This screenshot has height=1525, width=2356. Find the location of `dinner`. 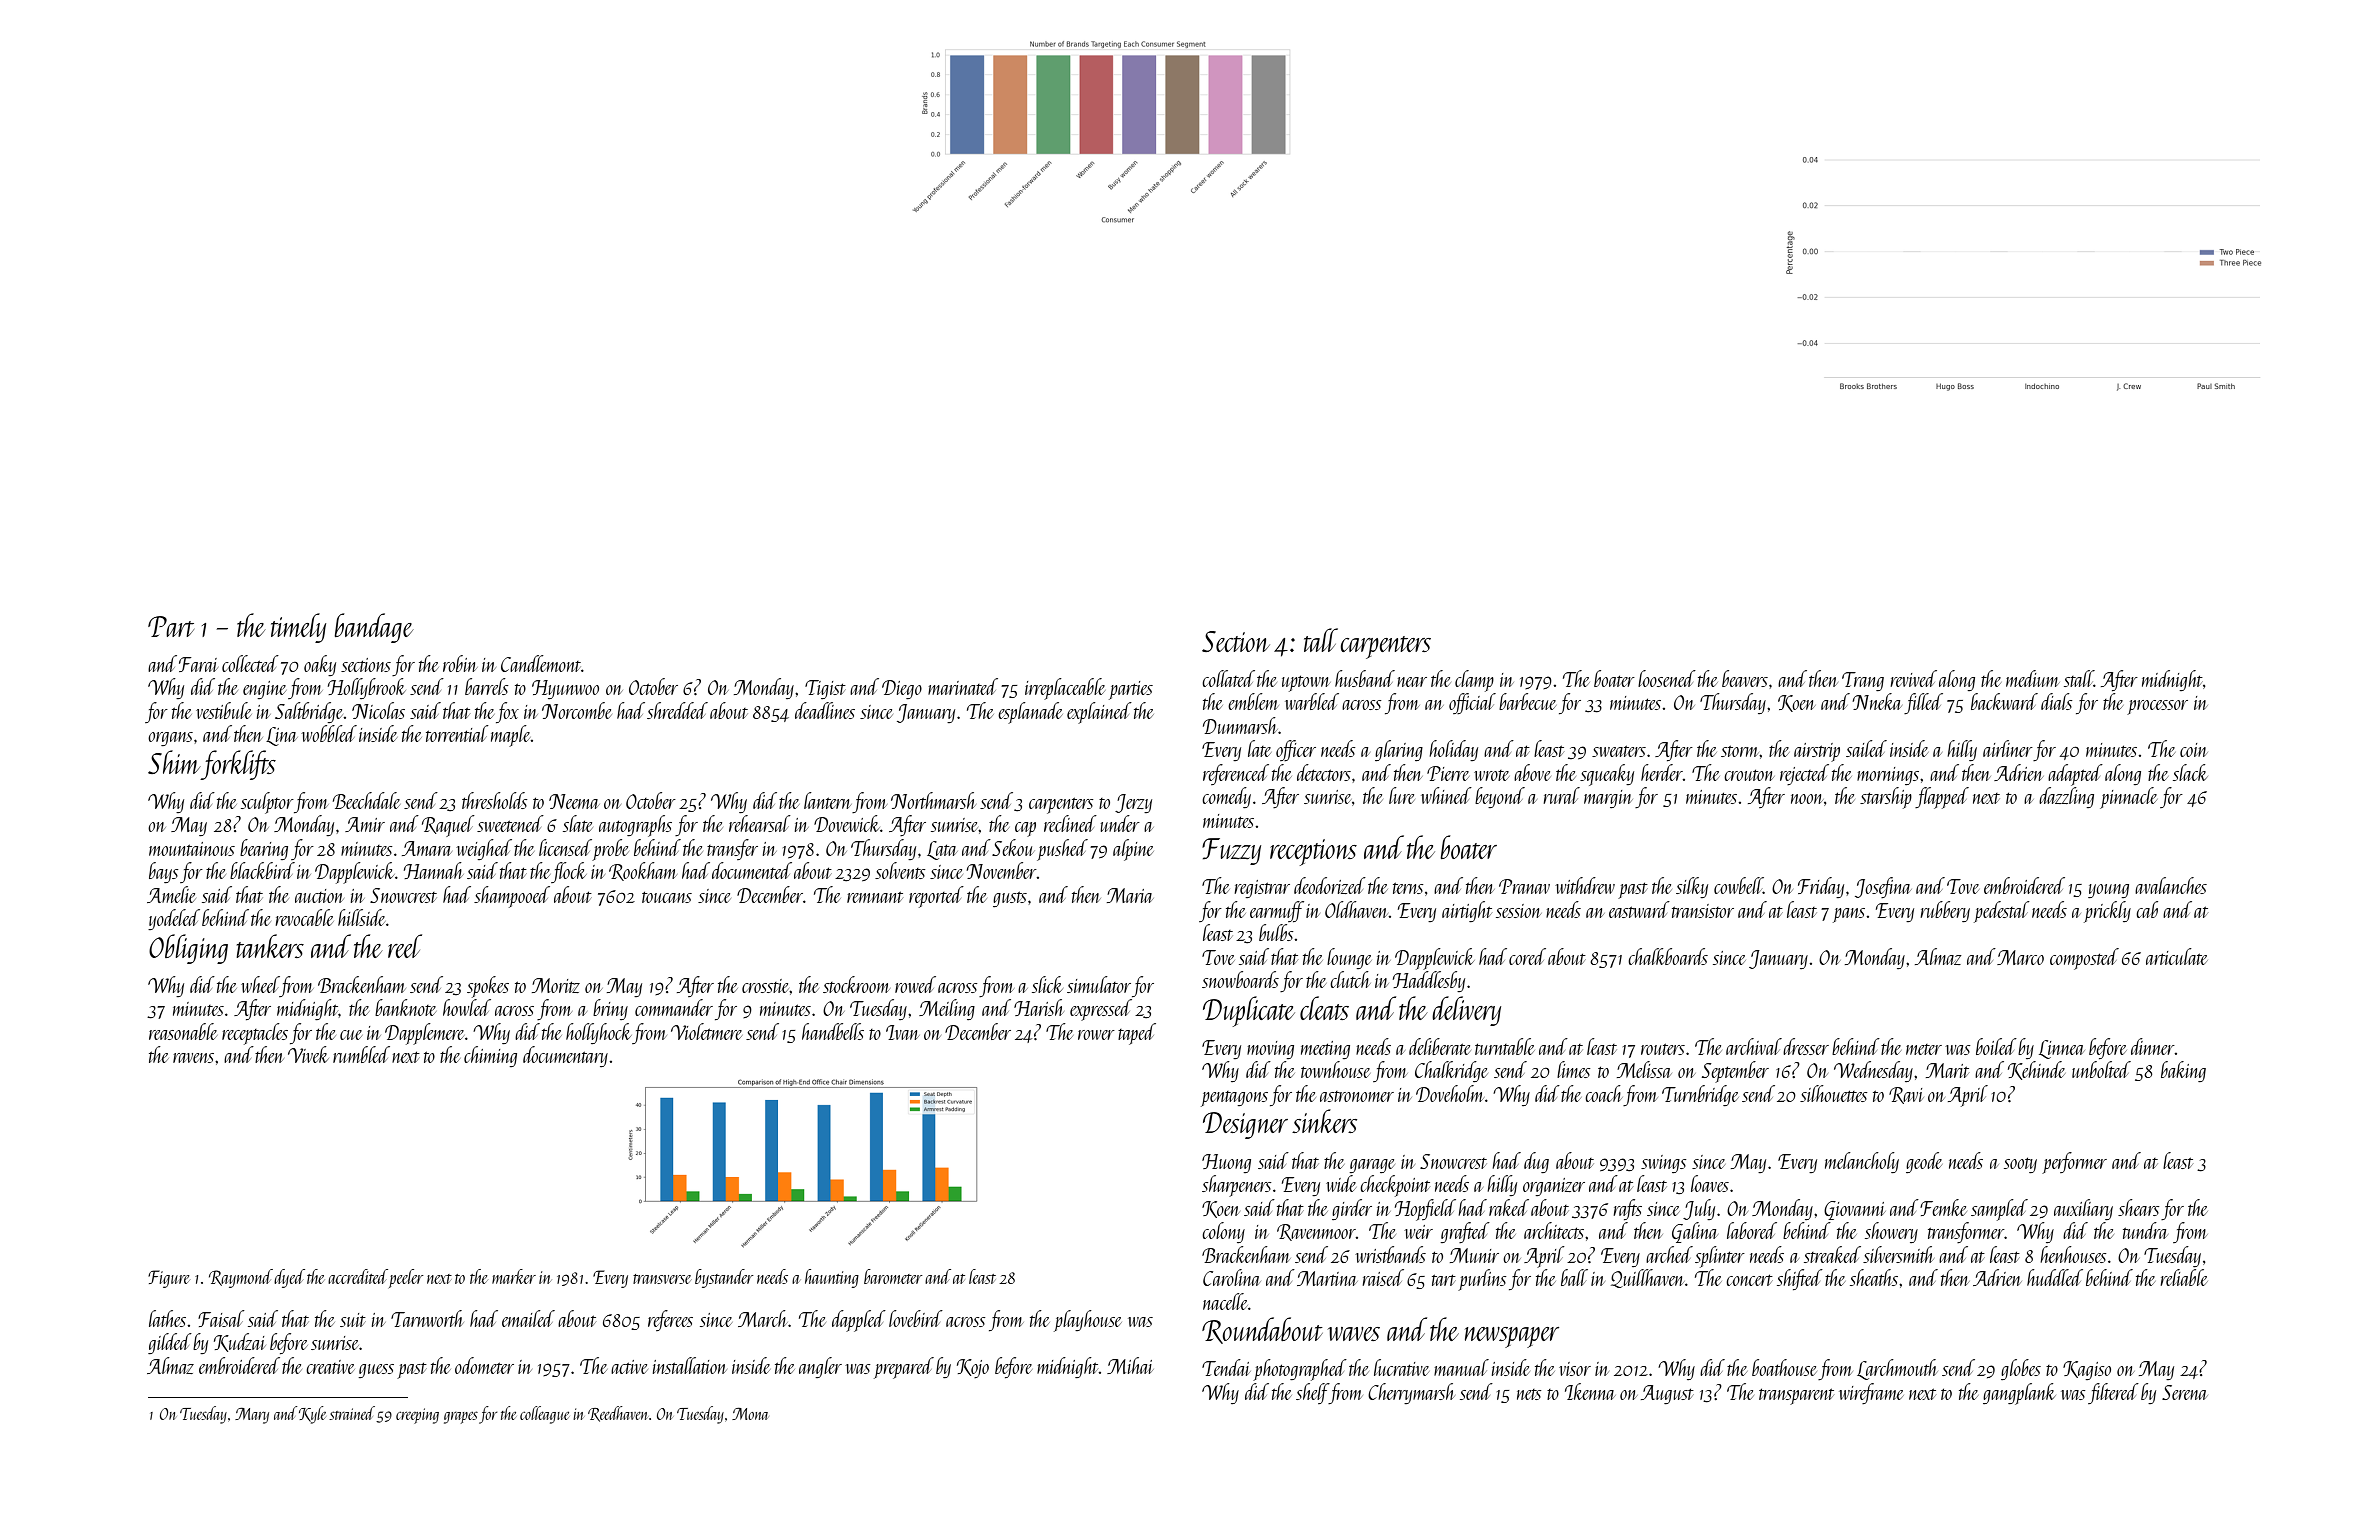

dinner is located at coordinates (2153, 1046).
